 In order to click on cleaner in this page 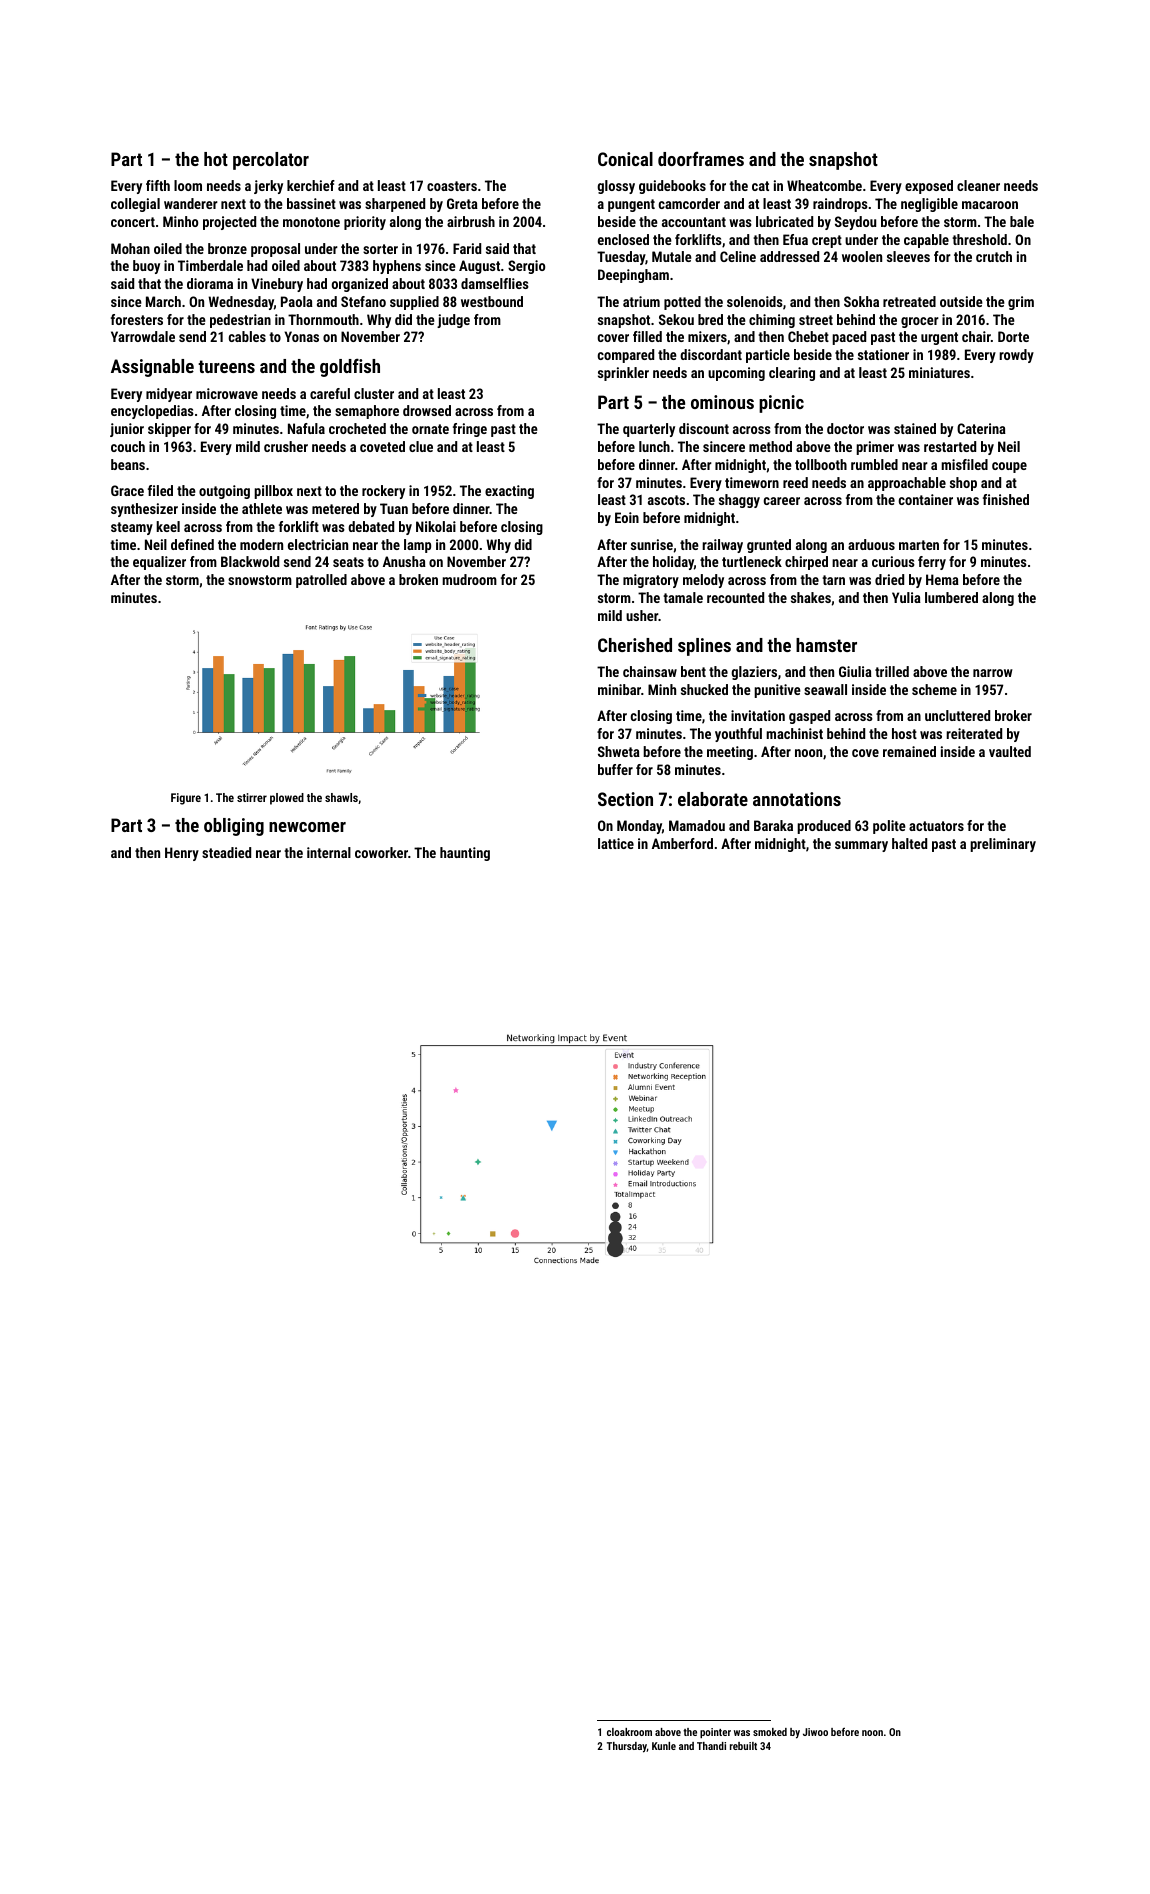, I will do `click(978, 185)`.
